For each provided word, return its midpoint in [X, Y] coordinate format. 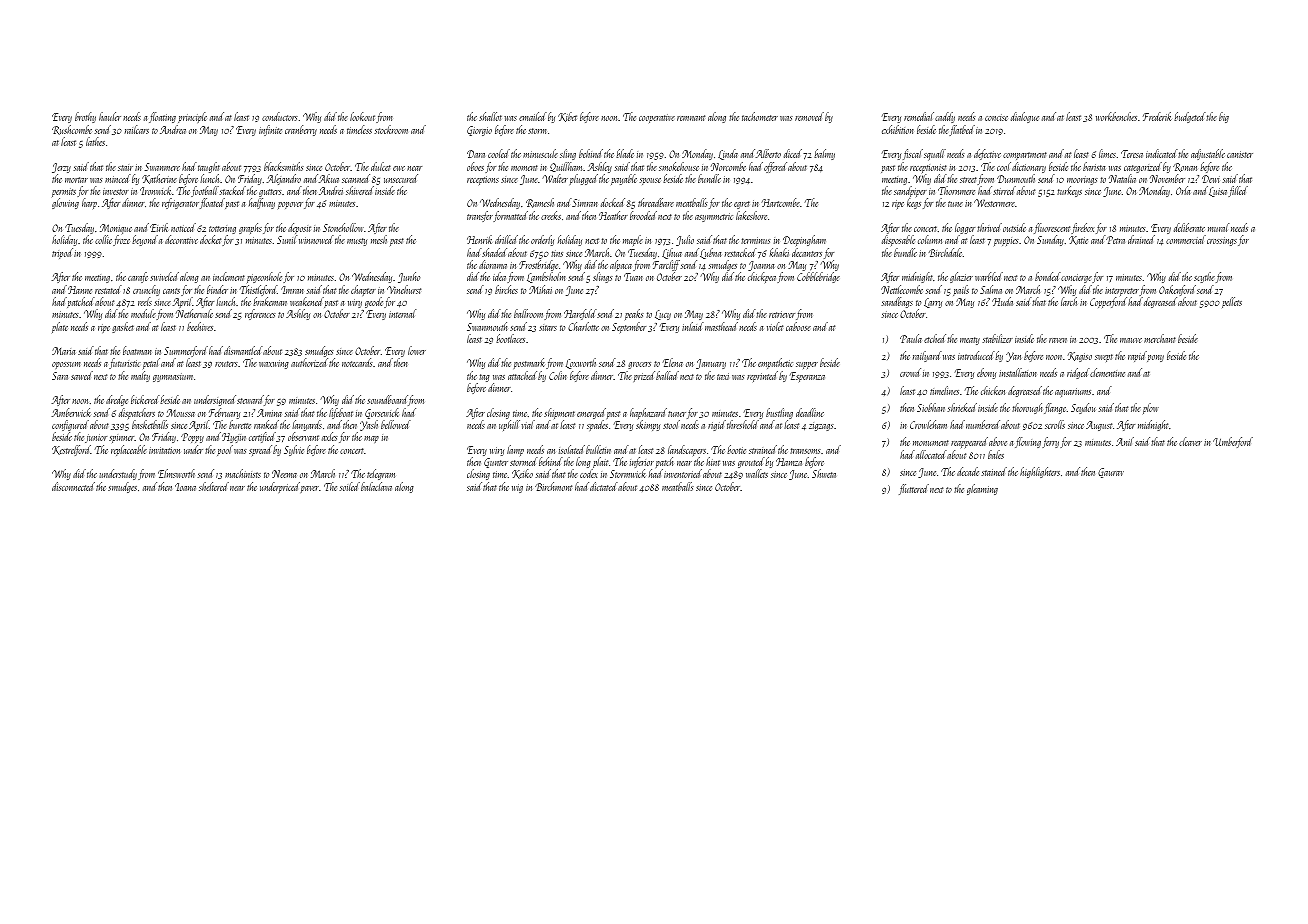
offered [775, 167]
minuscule [540, 153]
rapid [1137, 356]
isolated [572, 449]
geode [374, 302]
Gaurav [1111, 473]
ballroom [528, 313]
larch [1069, 301]
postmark [529, 363]
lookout [362, 116]
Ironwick [155, 190]
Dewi [1211, 179]
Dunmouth [1016, 178]
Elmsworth [176, 473]
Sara [60, 376]
